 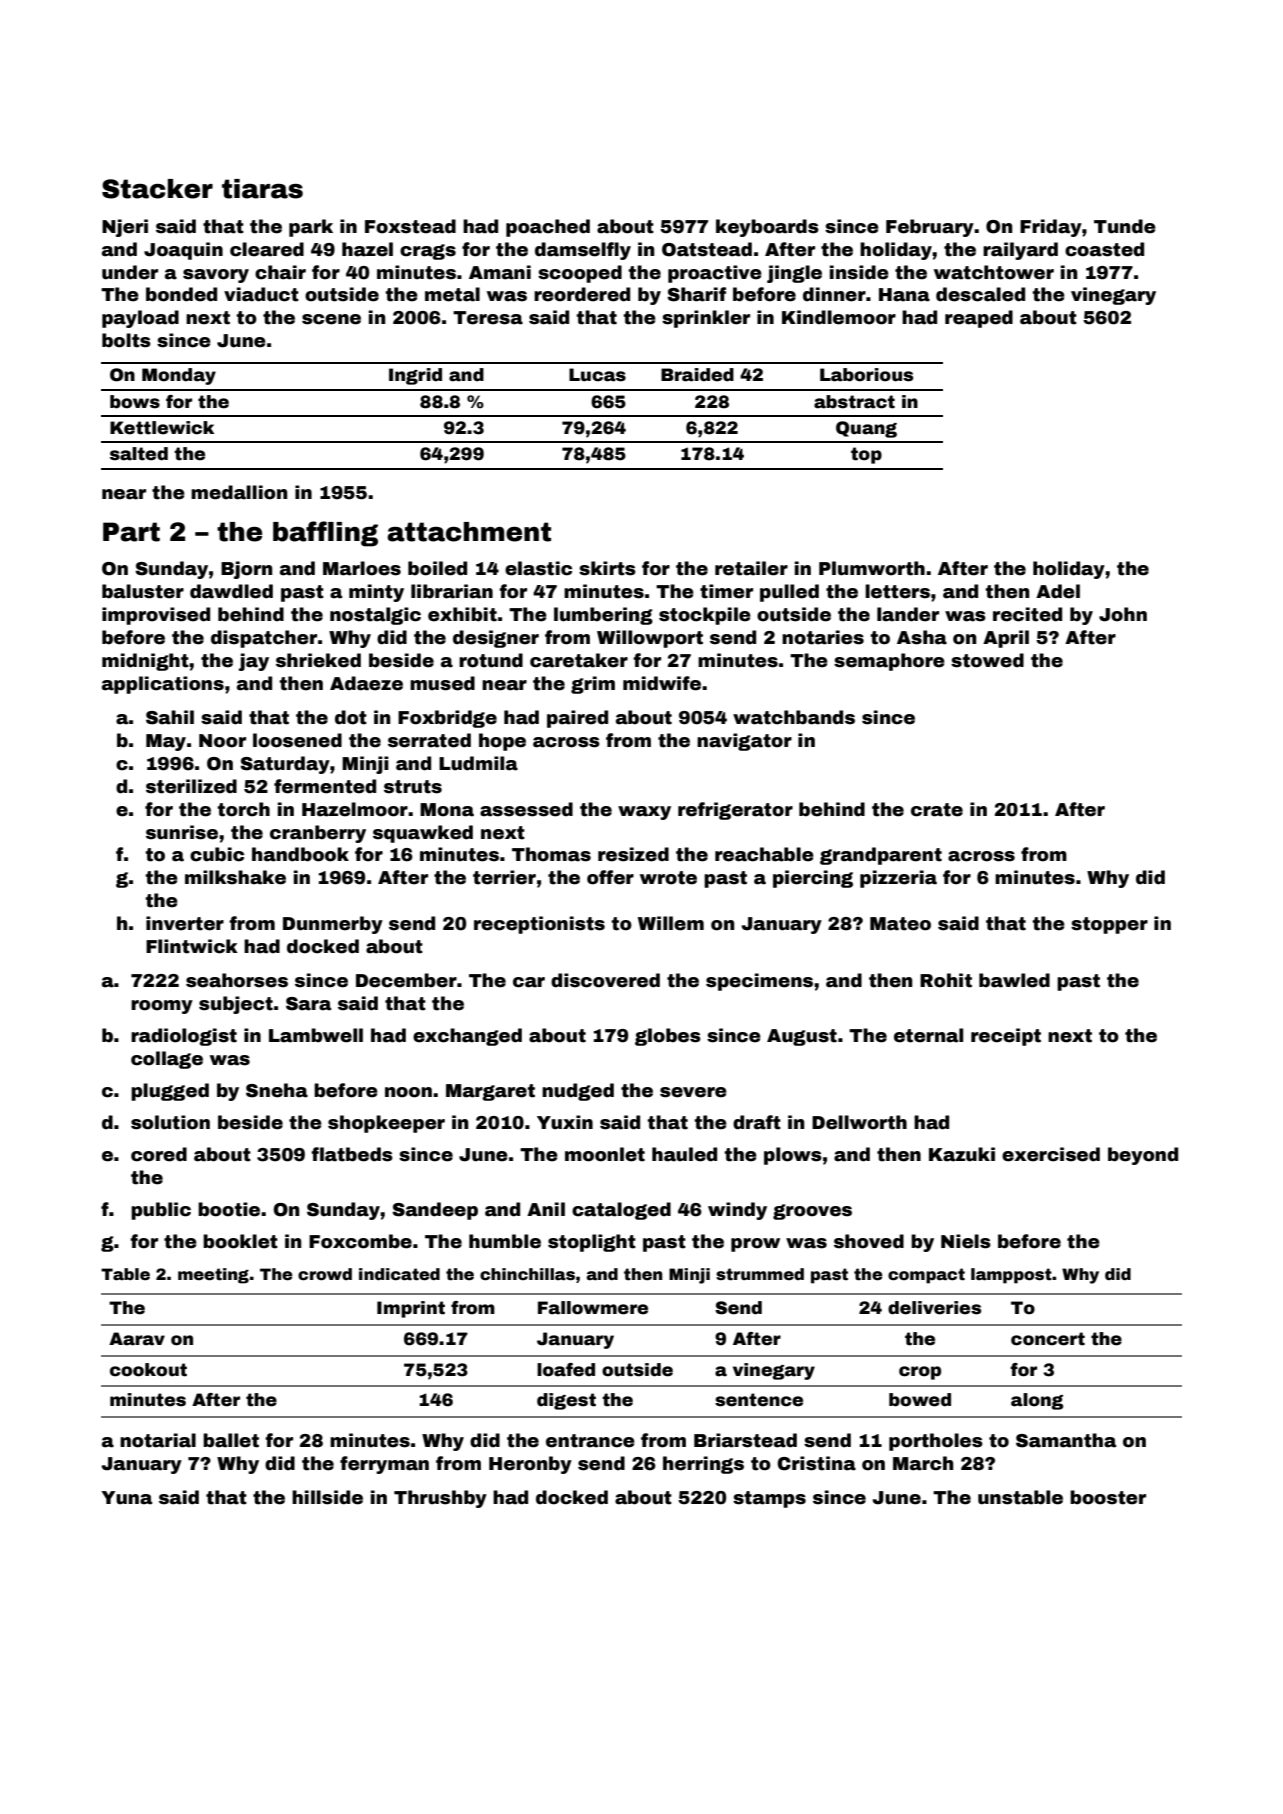 What do you see at coordinates (889, 662) in the screenshot?
I see `semaphore` at bounding box center [889, 662].
